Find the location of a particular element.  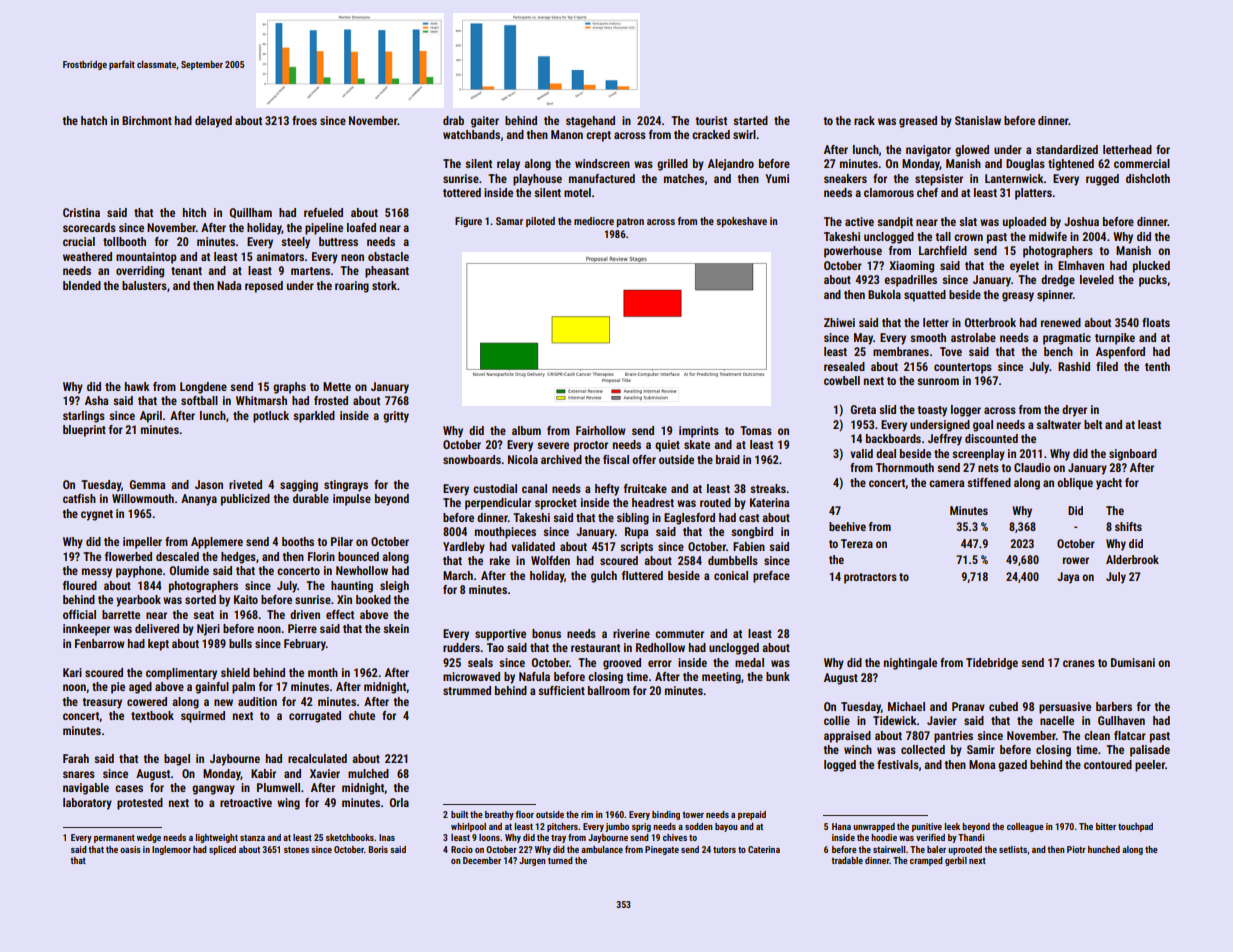

breathy is located at coordinates (499, 815).
